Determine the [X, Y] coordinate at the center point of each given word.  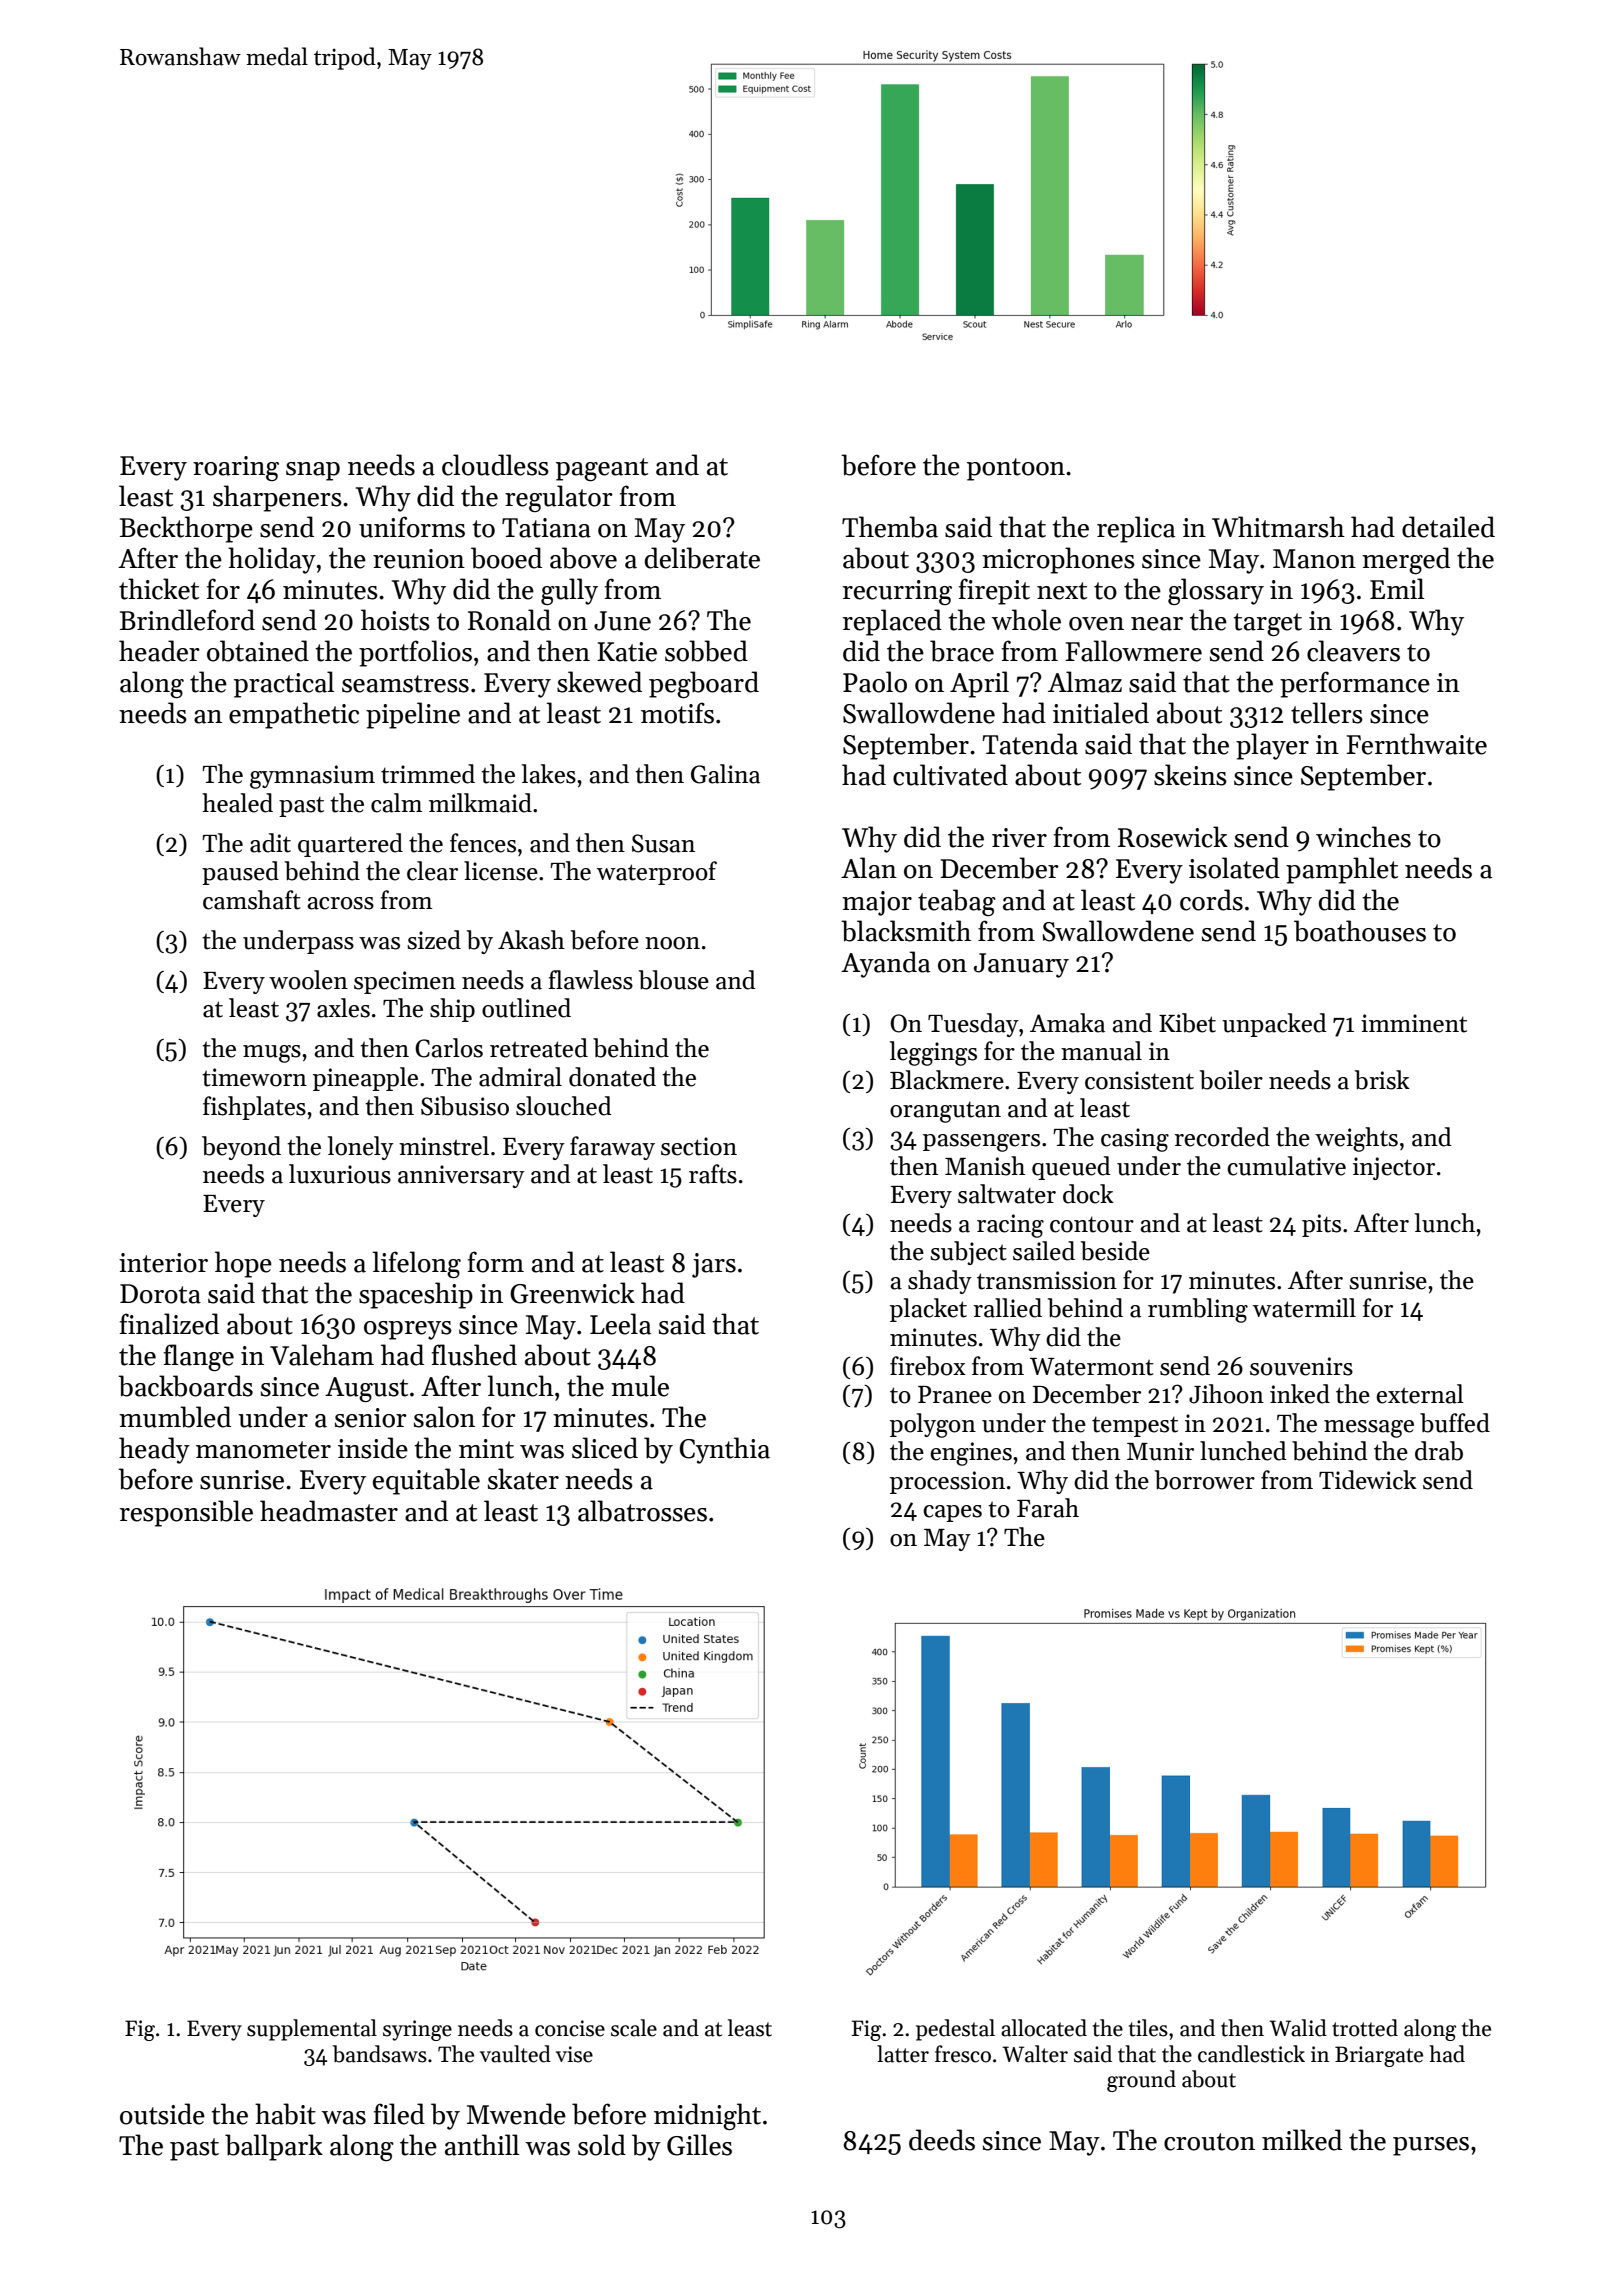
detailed [1448, 527]
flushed [474, 1355]
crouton [1209, 2142]
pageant [602, 469]
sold [602, 2145]
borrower [1205, 1480]
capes [952, 1513]
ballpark [274, 2147]
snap [313, 471]
